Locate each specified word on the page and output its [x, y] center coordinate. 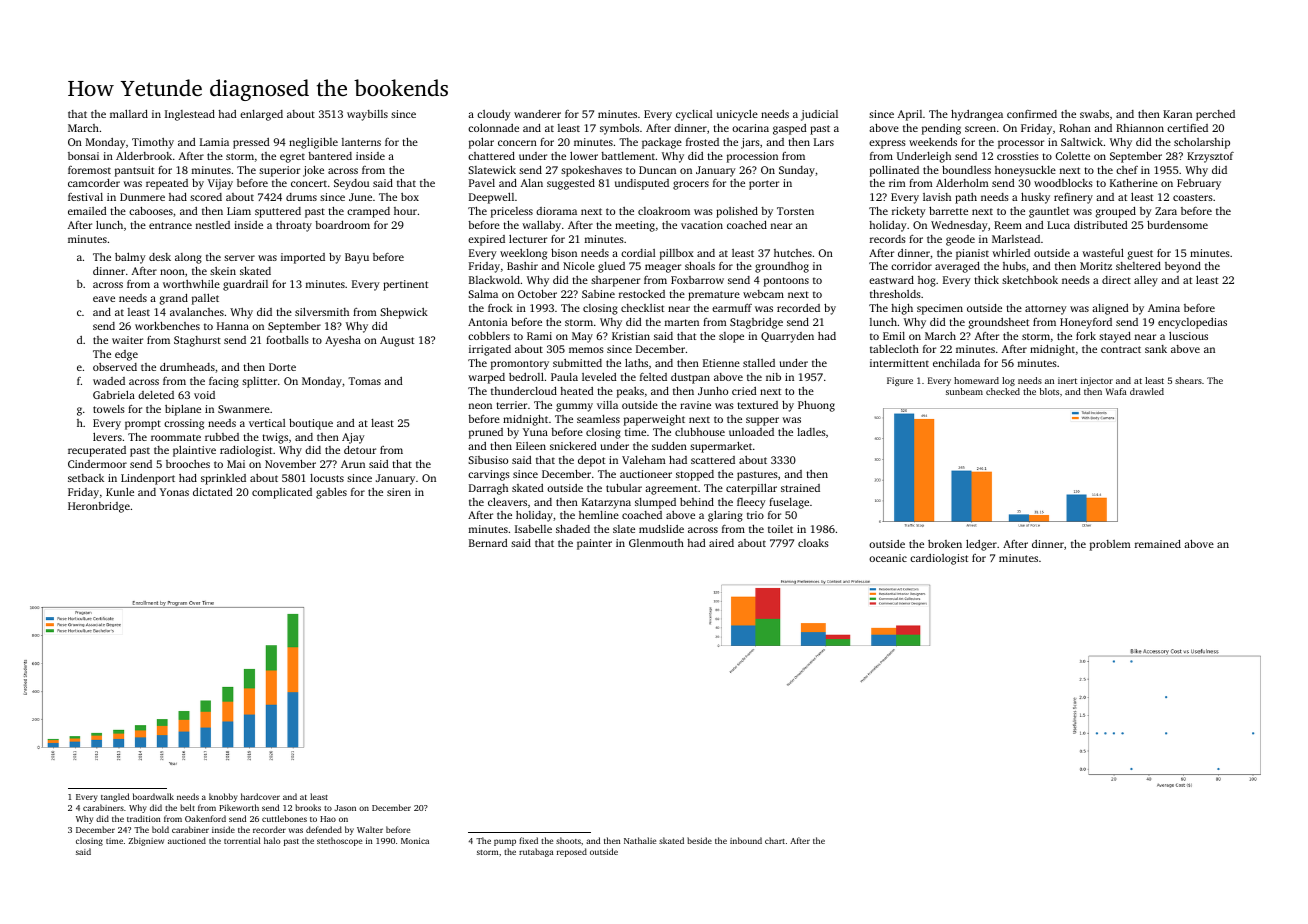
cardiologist [939, 559]
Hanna [233, 326]
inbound [746, 840]
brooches [188, 464]
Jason [345, 808]
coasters [1193, 197]
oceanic [888, 558]
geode [960, 240]
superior [279, 171]
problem [1110, 545]
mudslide [661, 529]
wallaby [541, 226]
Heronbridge [99, 507]
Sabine [598, 294]
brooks [308, 807]
